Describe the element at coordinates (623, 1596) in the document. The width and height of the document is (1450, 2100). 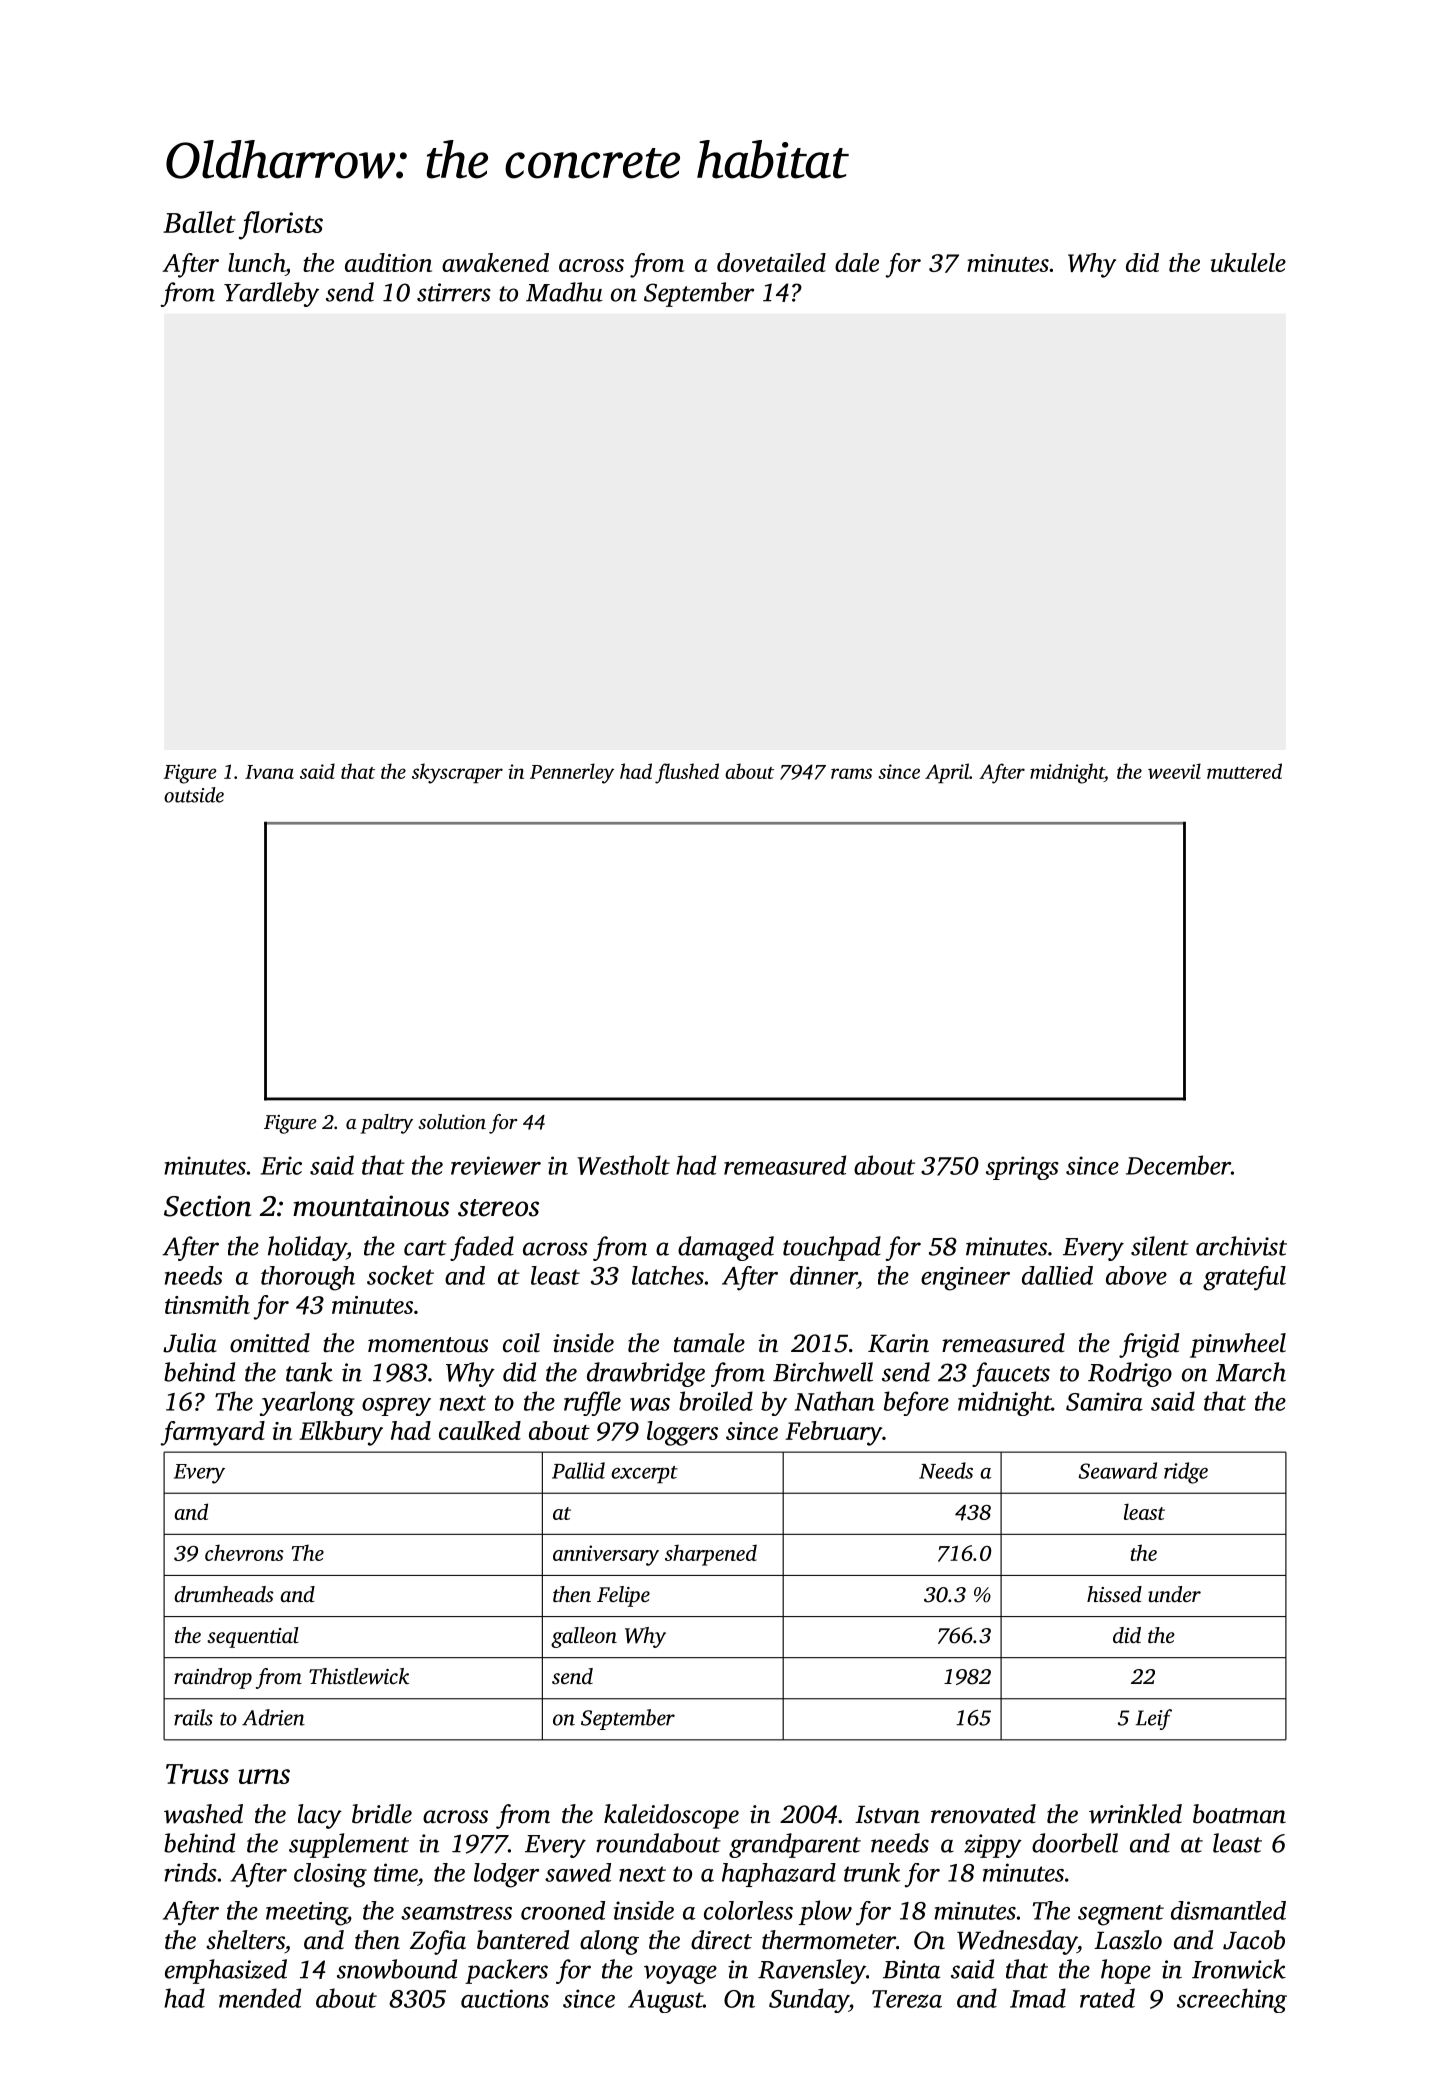
I see `Felipe` at that location.
